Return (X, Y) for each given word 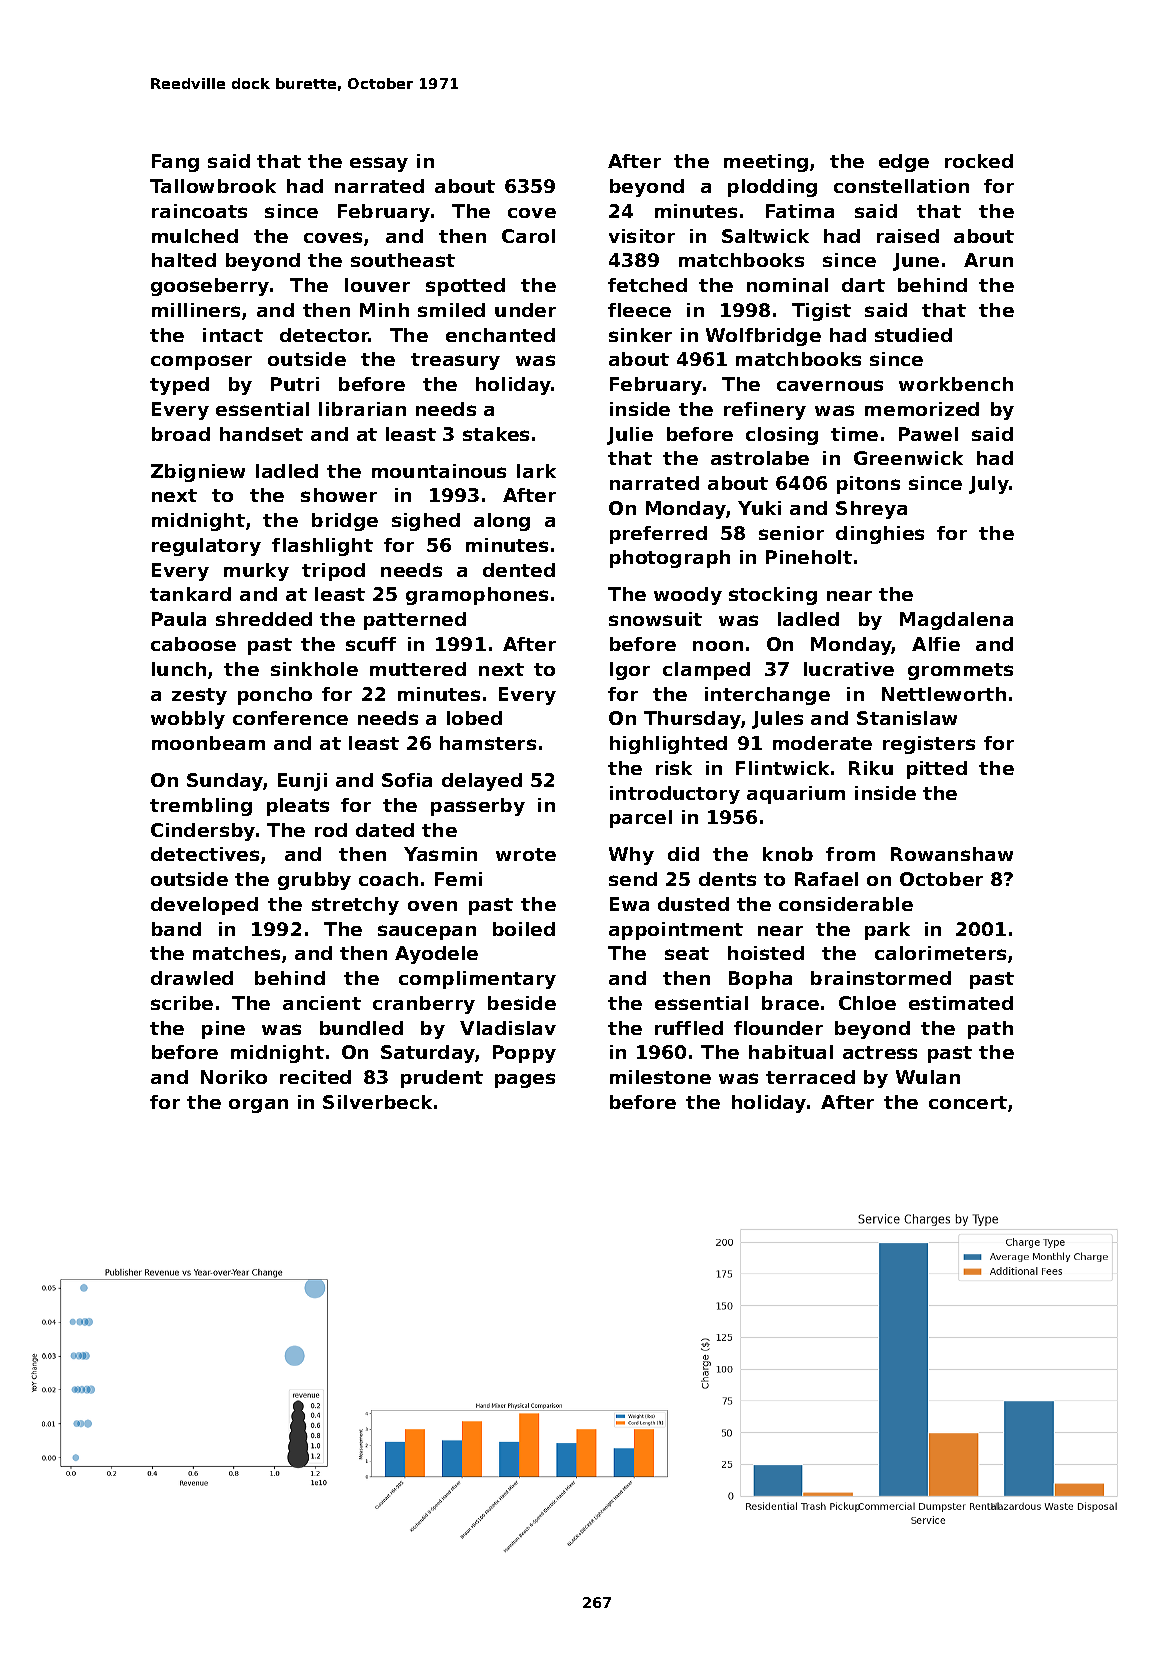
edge (904, 163)
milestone (660, 1077)
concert (968, 1102)
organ (258, 1106)
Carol (528, 236)
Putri (295, 384)
